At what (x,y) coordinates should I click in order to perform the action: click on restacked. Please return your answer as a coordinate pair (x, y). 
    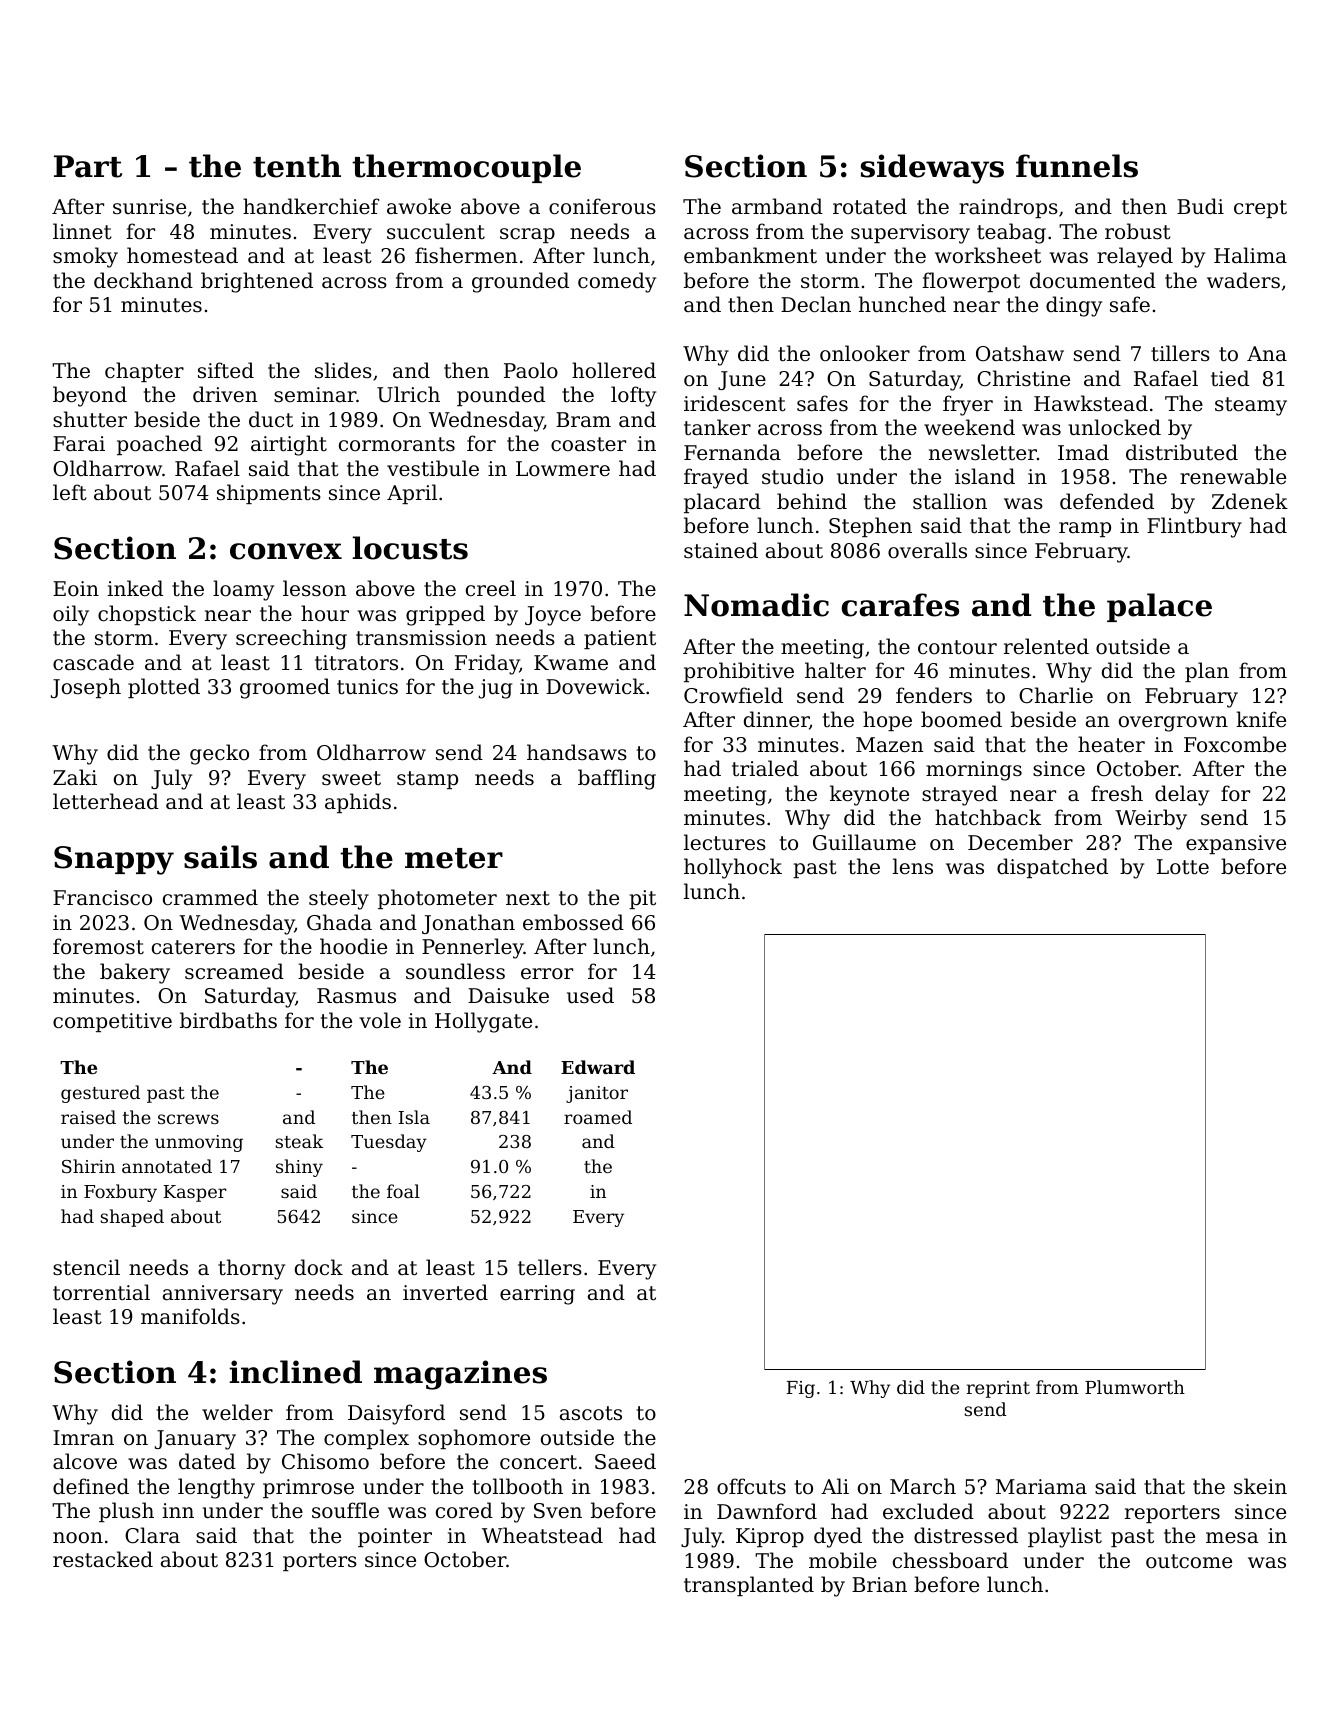
    Looking at the image, I should click on (103, 1559).
